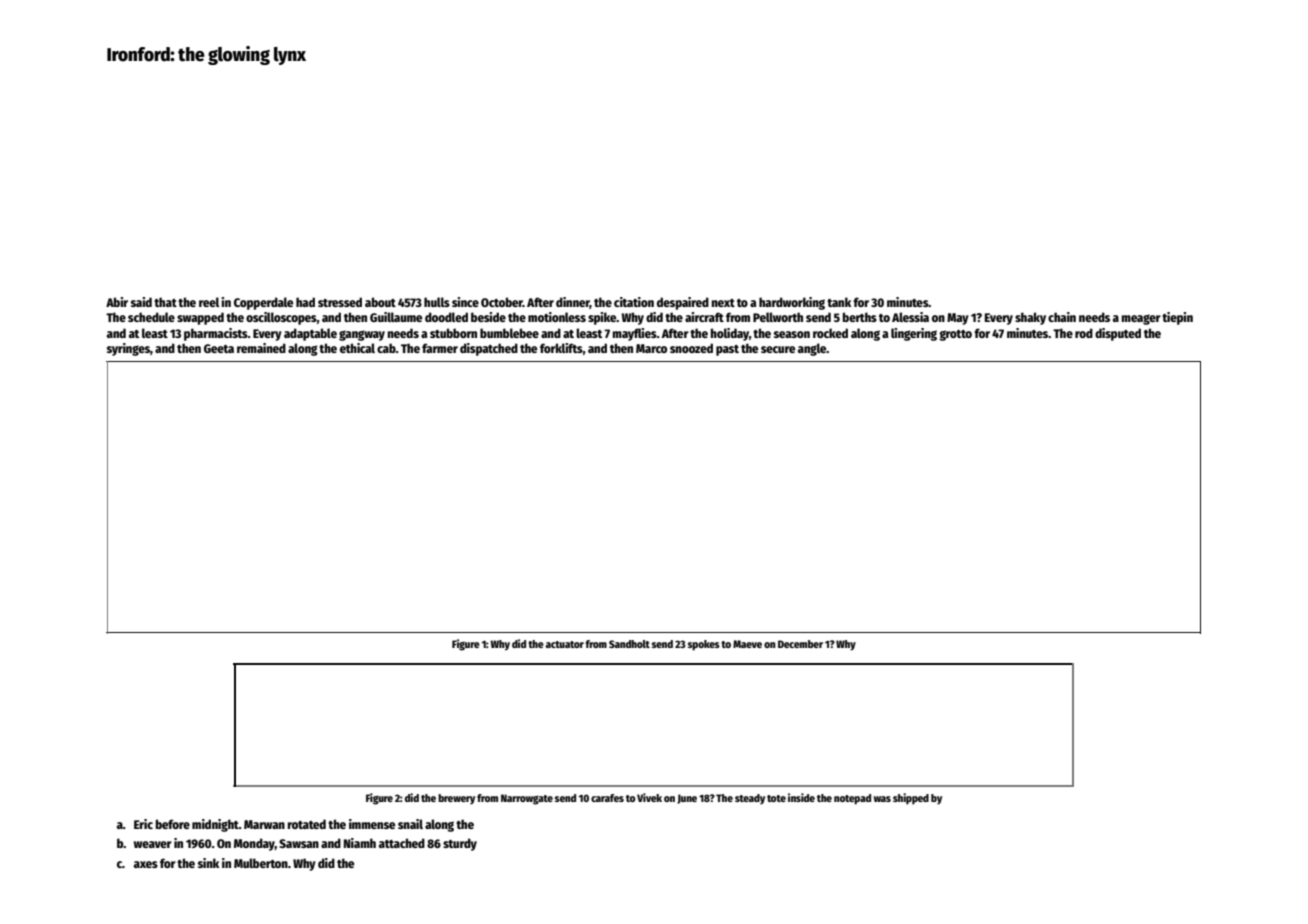 This screenshot has width=1308, height=924. I want to click on sturdy, so click(460, 844).
